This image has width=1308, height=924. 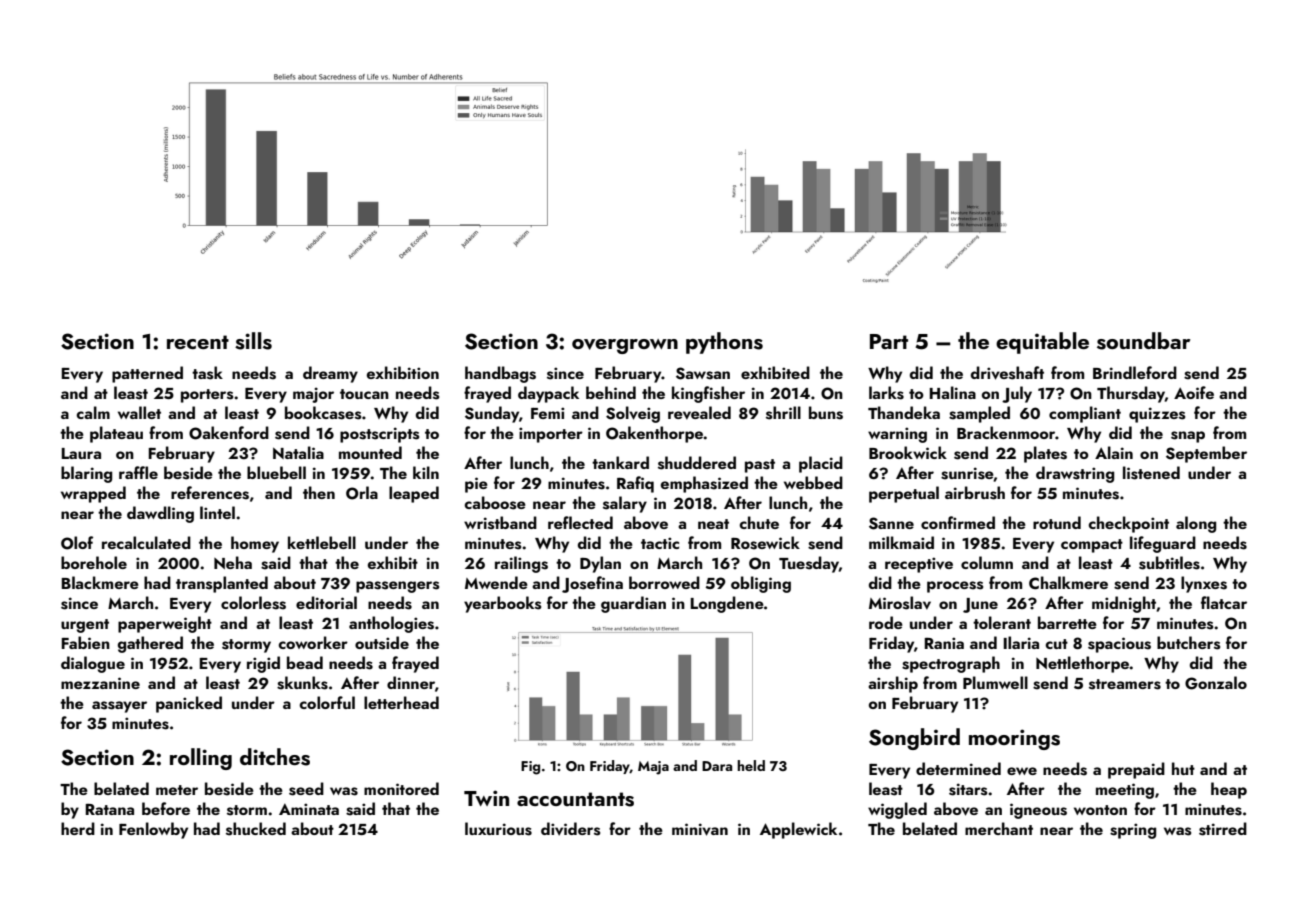 What do you see at coordinates (1067, 622) in the image?
I see `barrette` at bounding box center [1067, 622].
